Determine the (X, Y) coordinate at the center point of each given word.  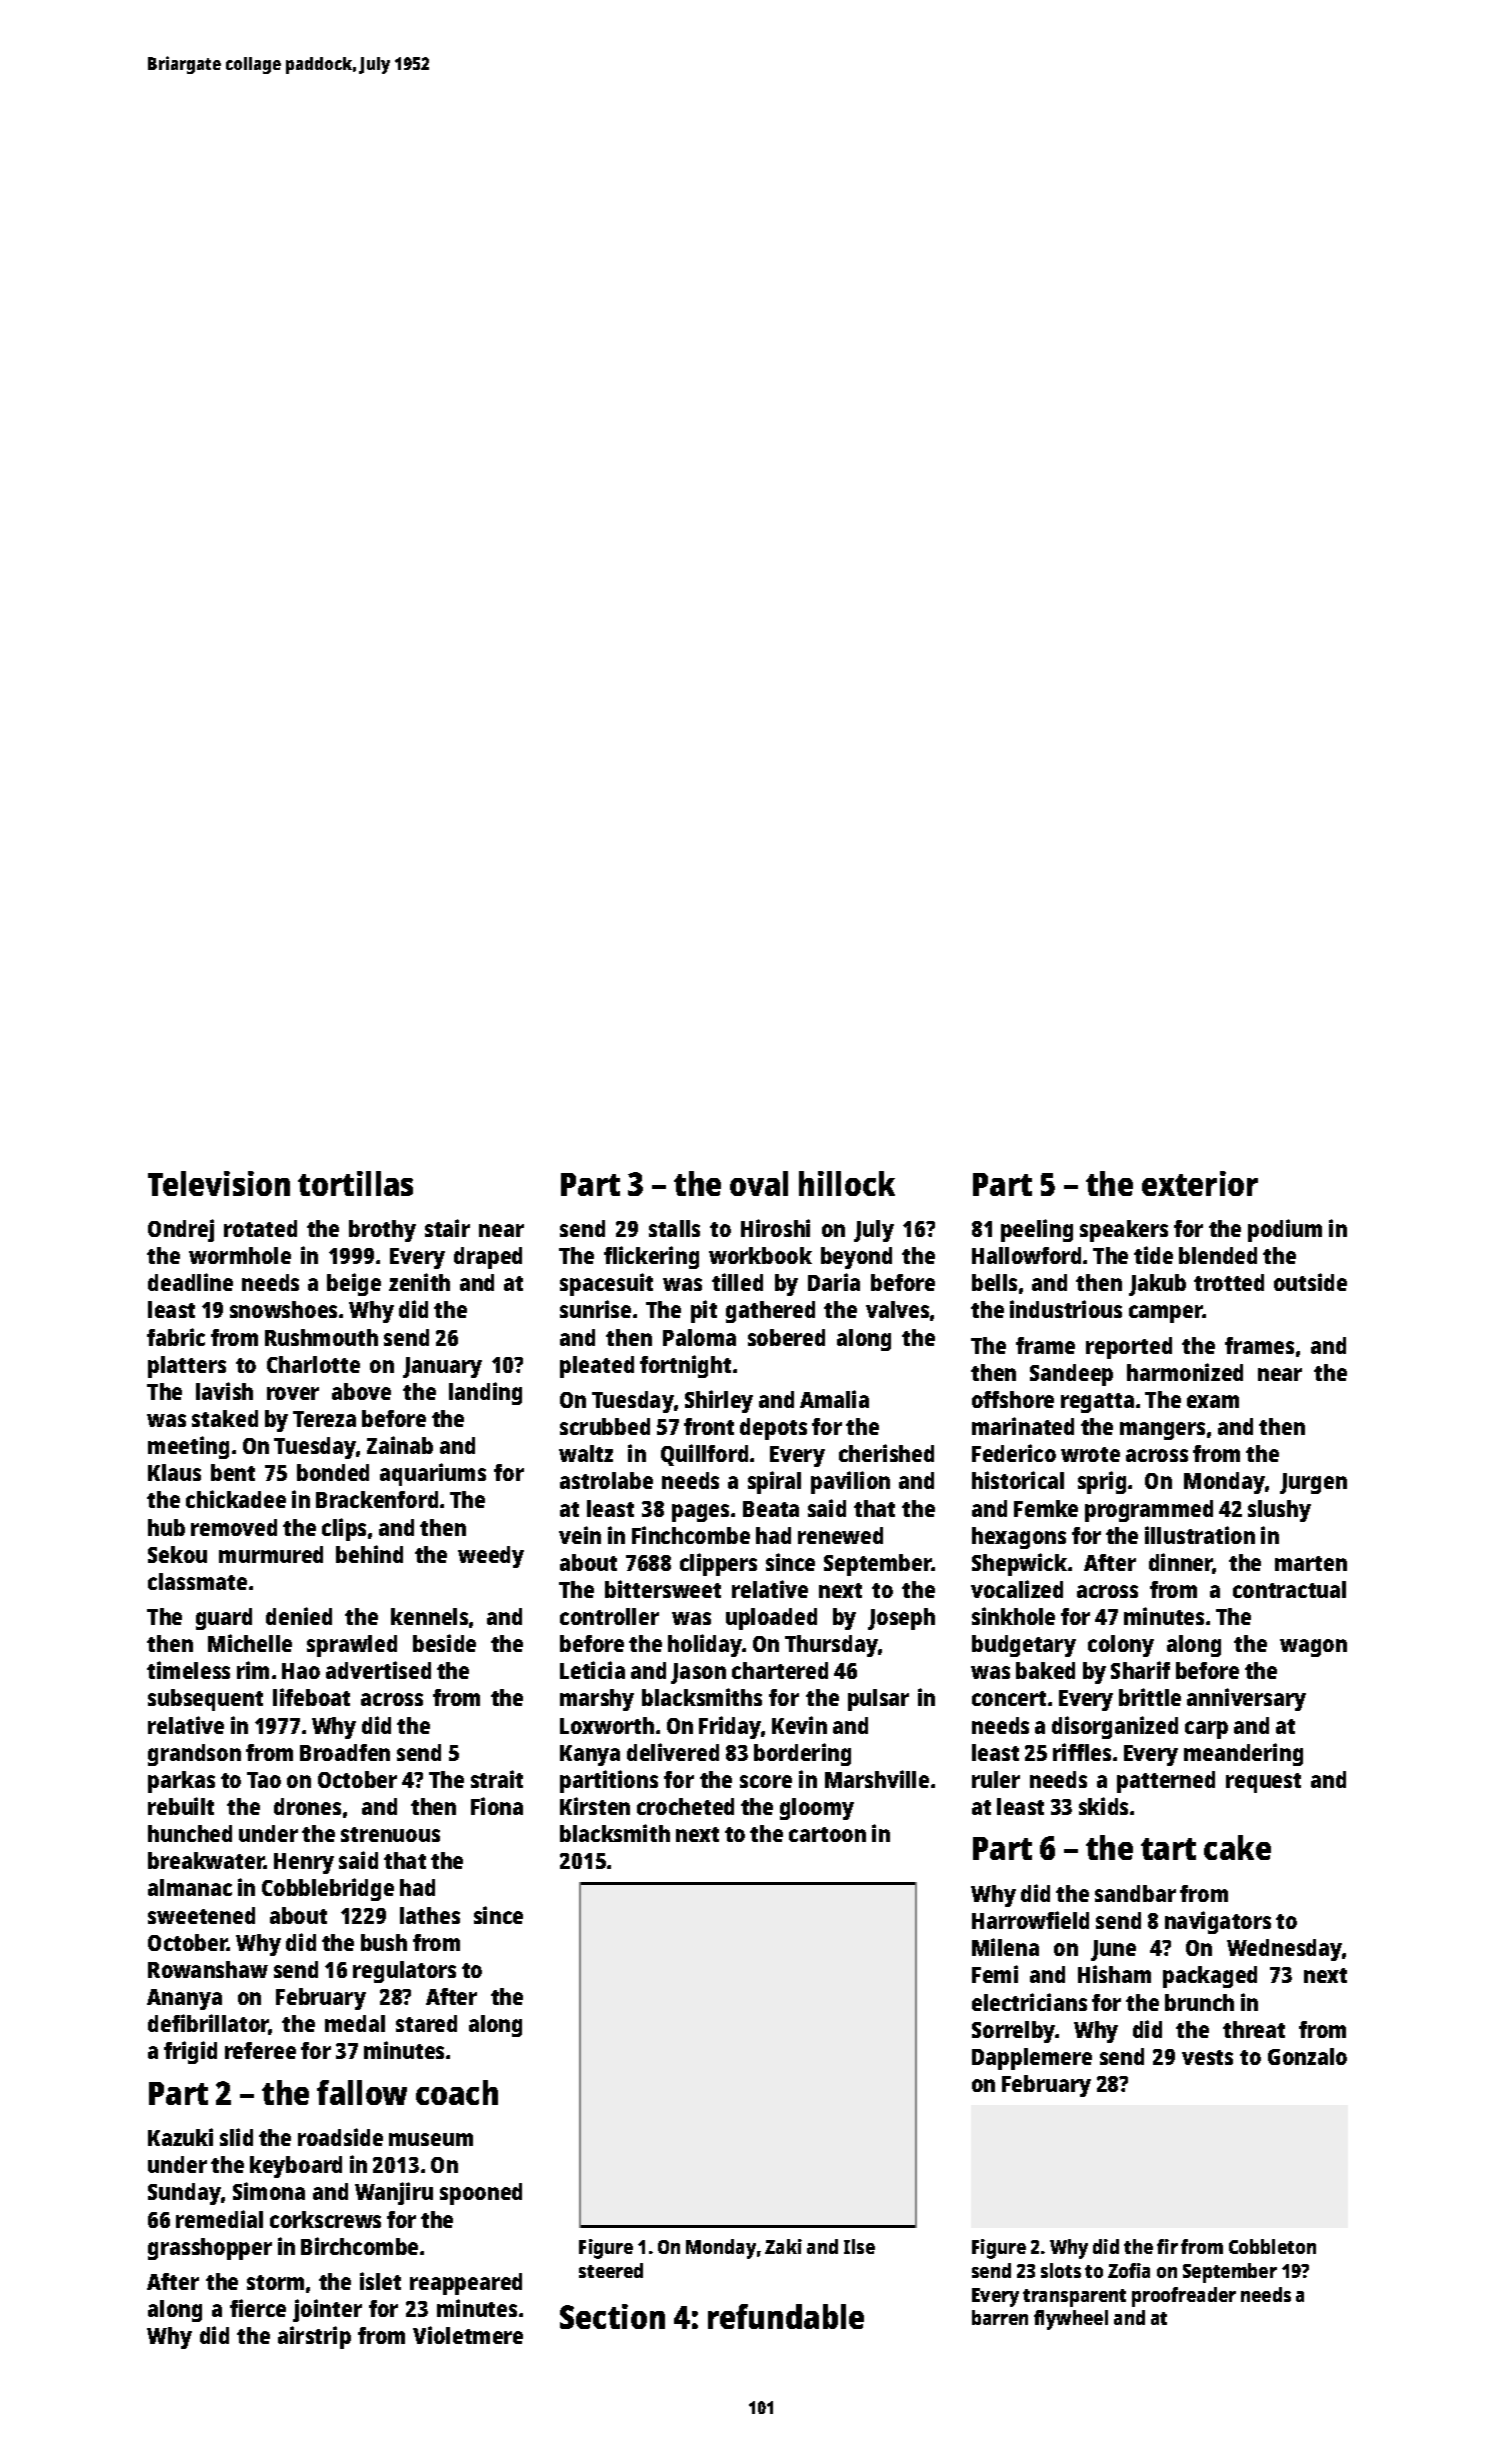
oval (759, 1183)
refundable (786, 2316)
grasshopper (210, 2249)
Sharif (1140, 1670)
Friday (730, 1727)
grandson (194, 1755)
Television (219, 1183)
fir (1167, 2246)
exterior (1200, 1183)
